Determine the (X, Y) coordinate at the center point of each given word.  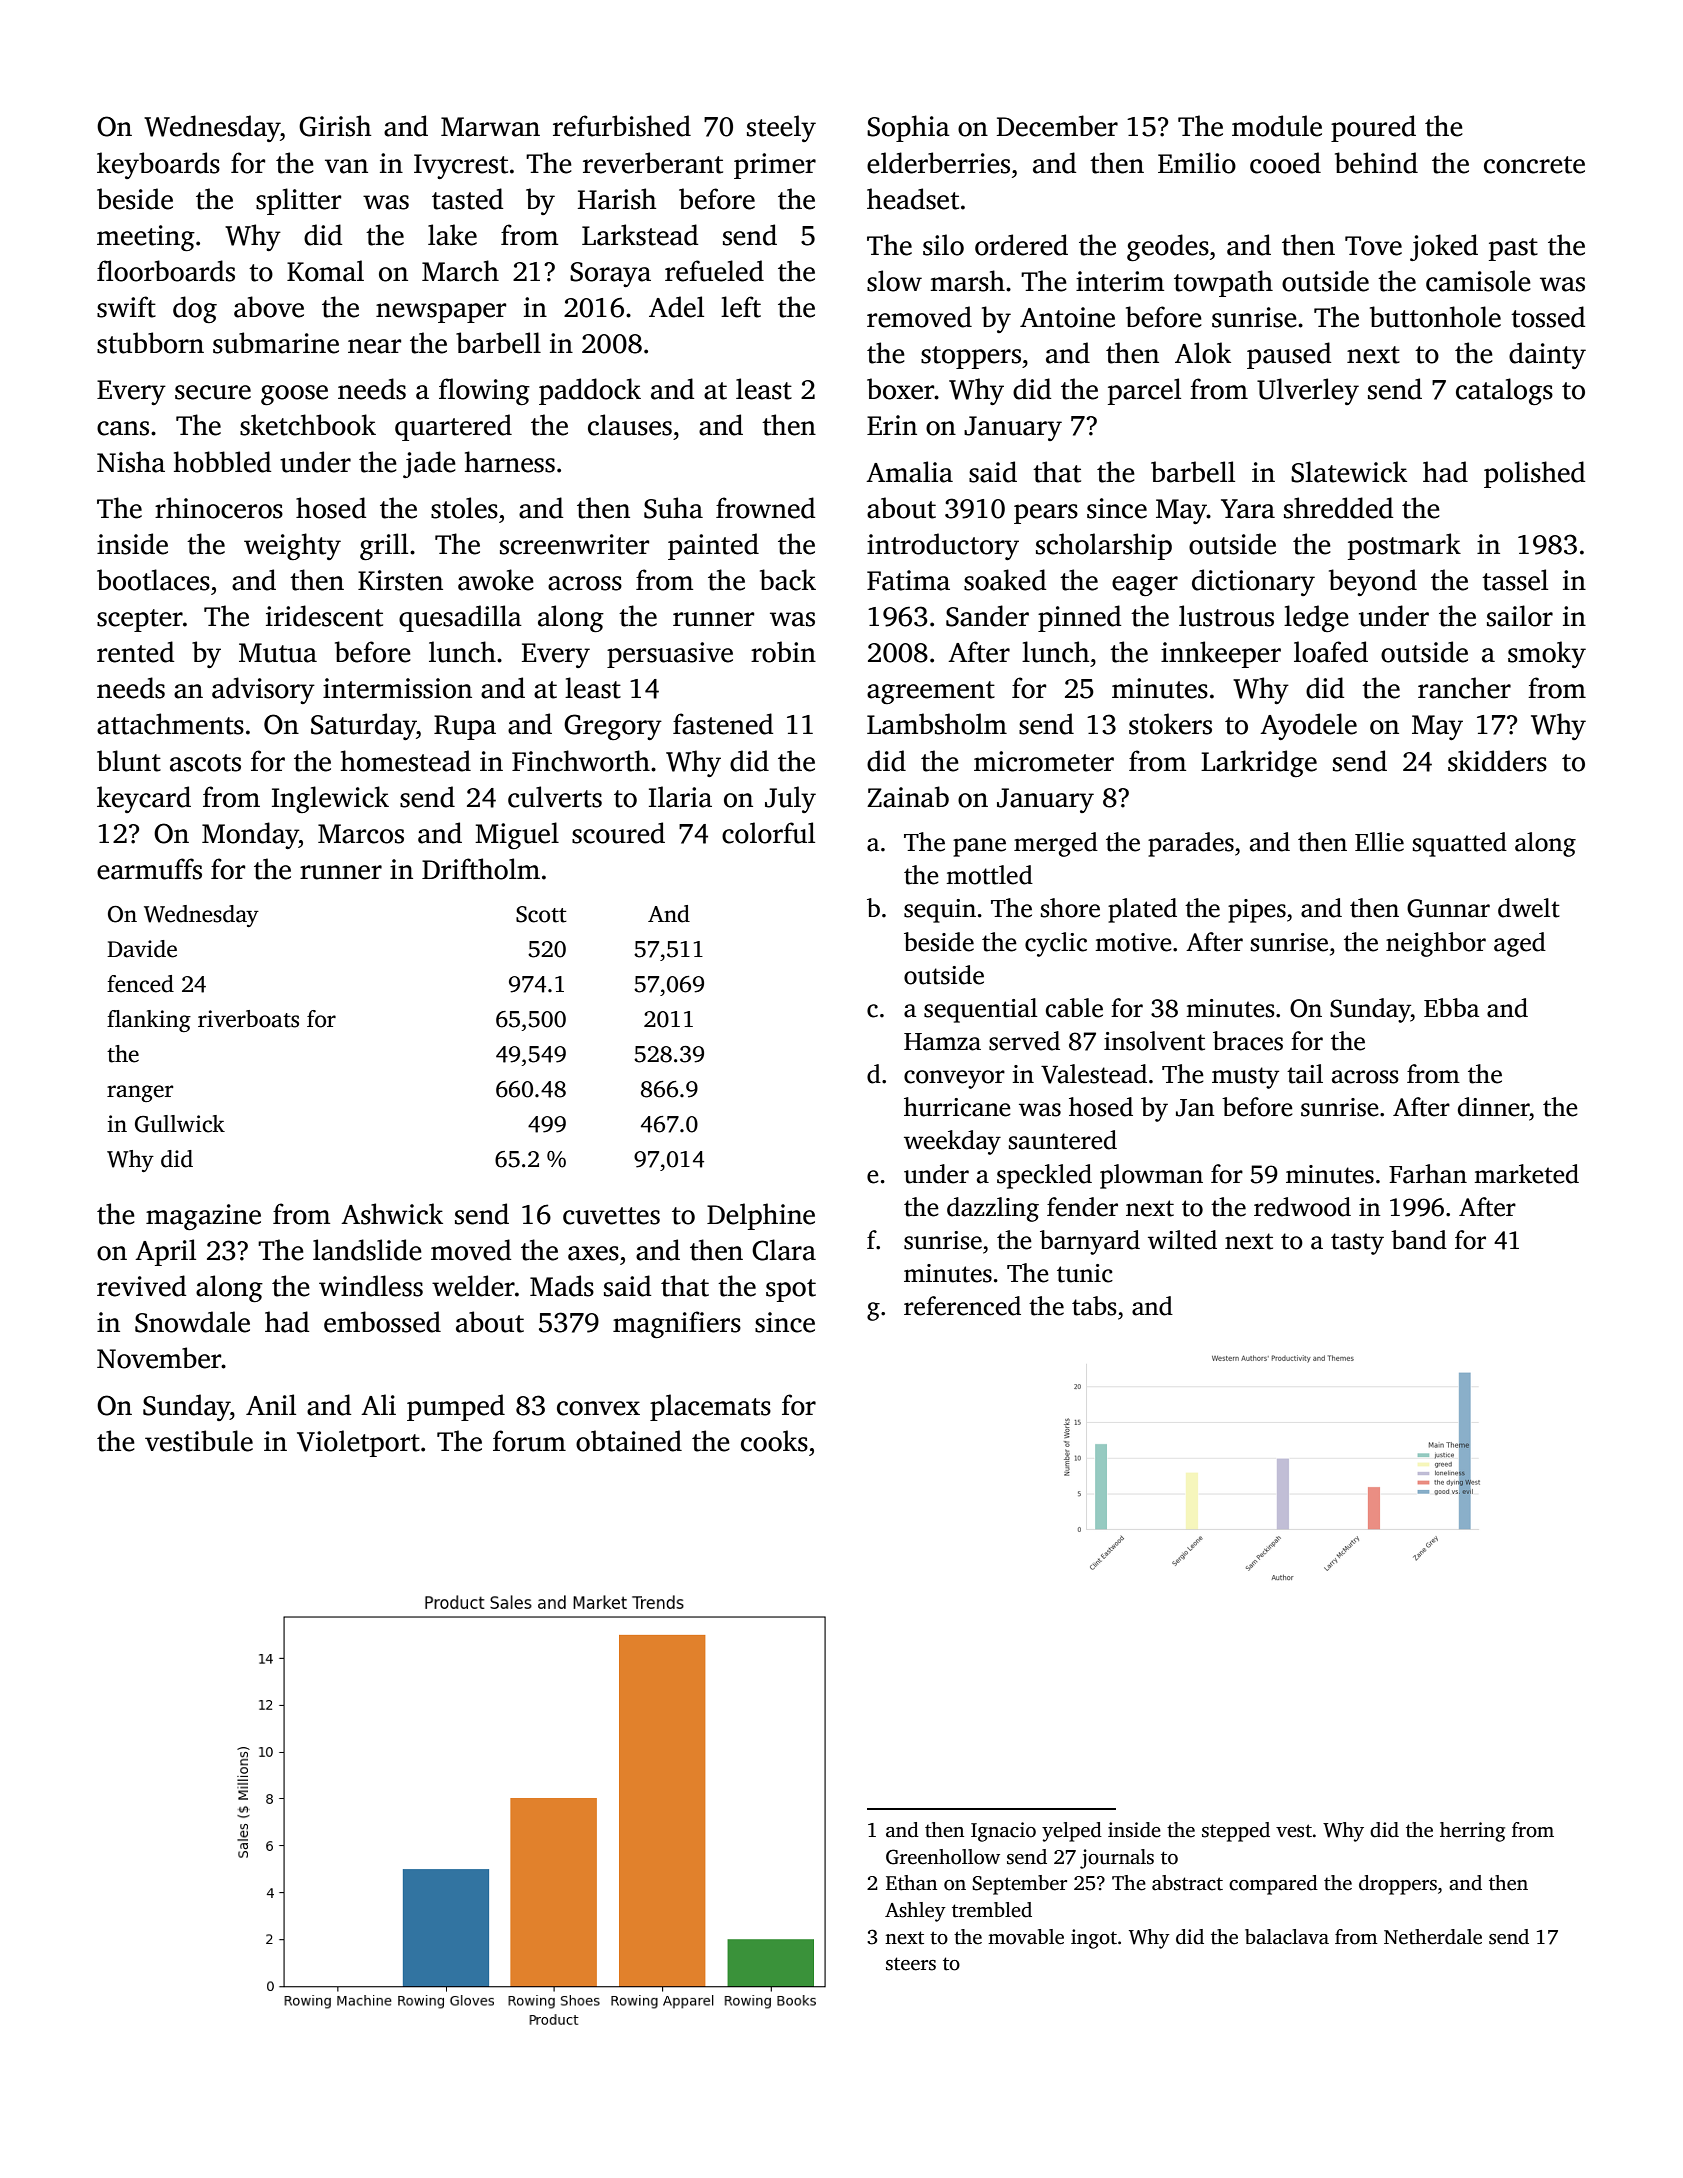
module (1277, 126)
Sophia (908, 128)
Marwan (490, 127)
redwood (1302, 1207)
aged (1520, 944)
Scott (541, 914)
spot (791, 1290)
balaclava (1287, 1937)
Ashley (915, 1912)
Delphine (761, 1216)
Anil (271, 1404)
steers (911, 1964)
